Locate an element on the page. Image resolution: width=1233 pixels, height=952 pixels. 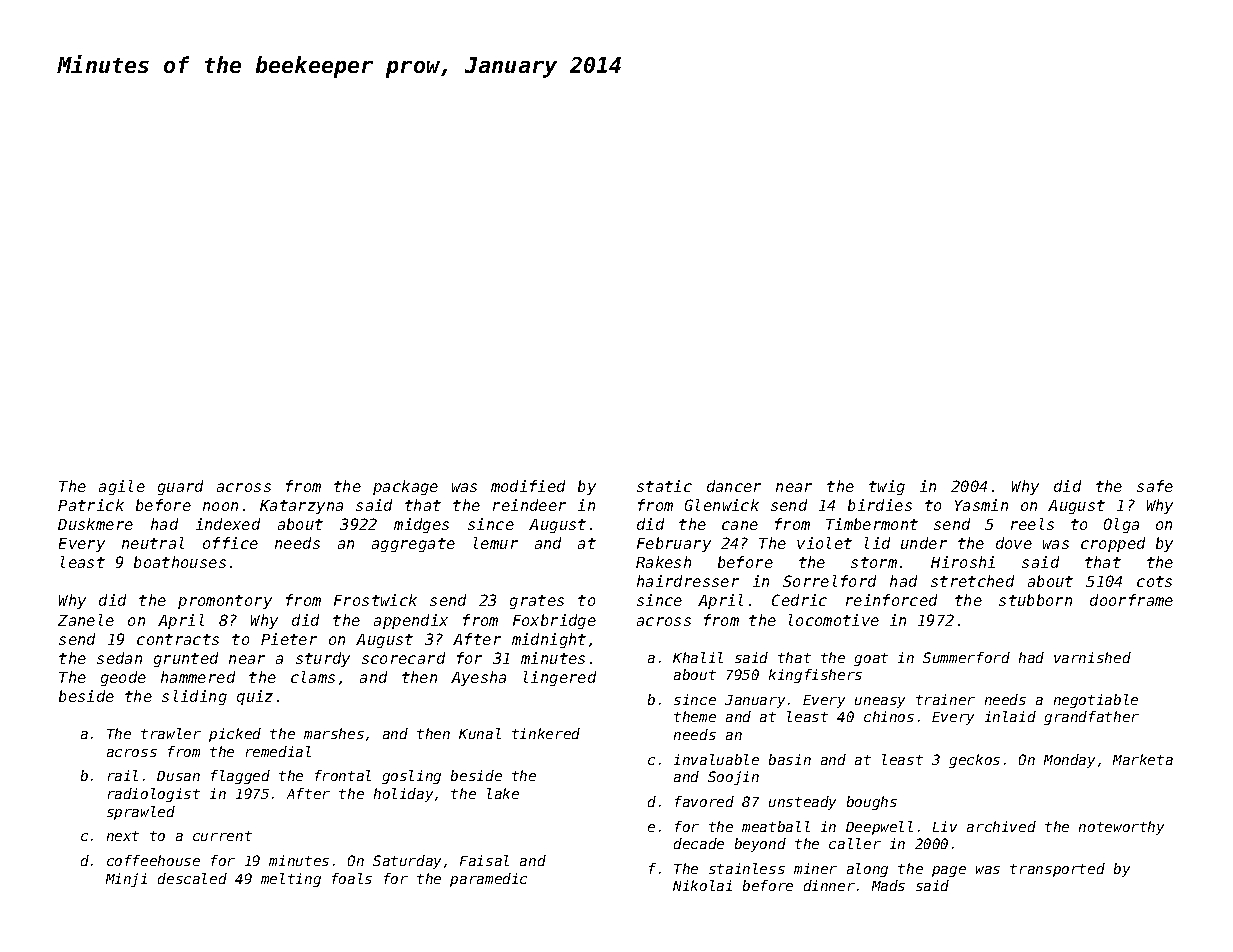
boathouses is located at coordinates (180, 562).
